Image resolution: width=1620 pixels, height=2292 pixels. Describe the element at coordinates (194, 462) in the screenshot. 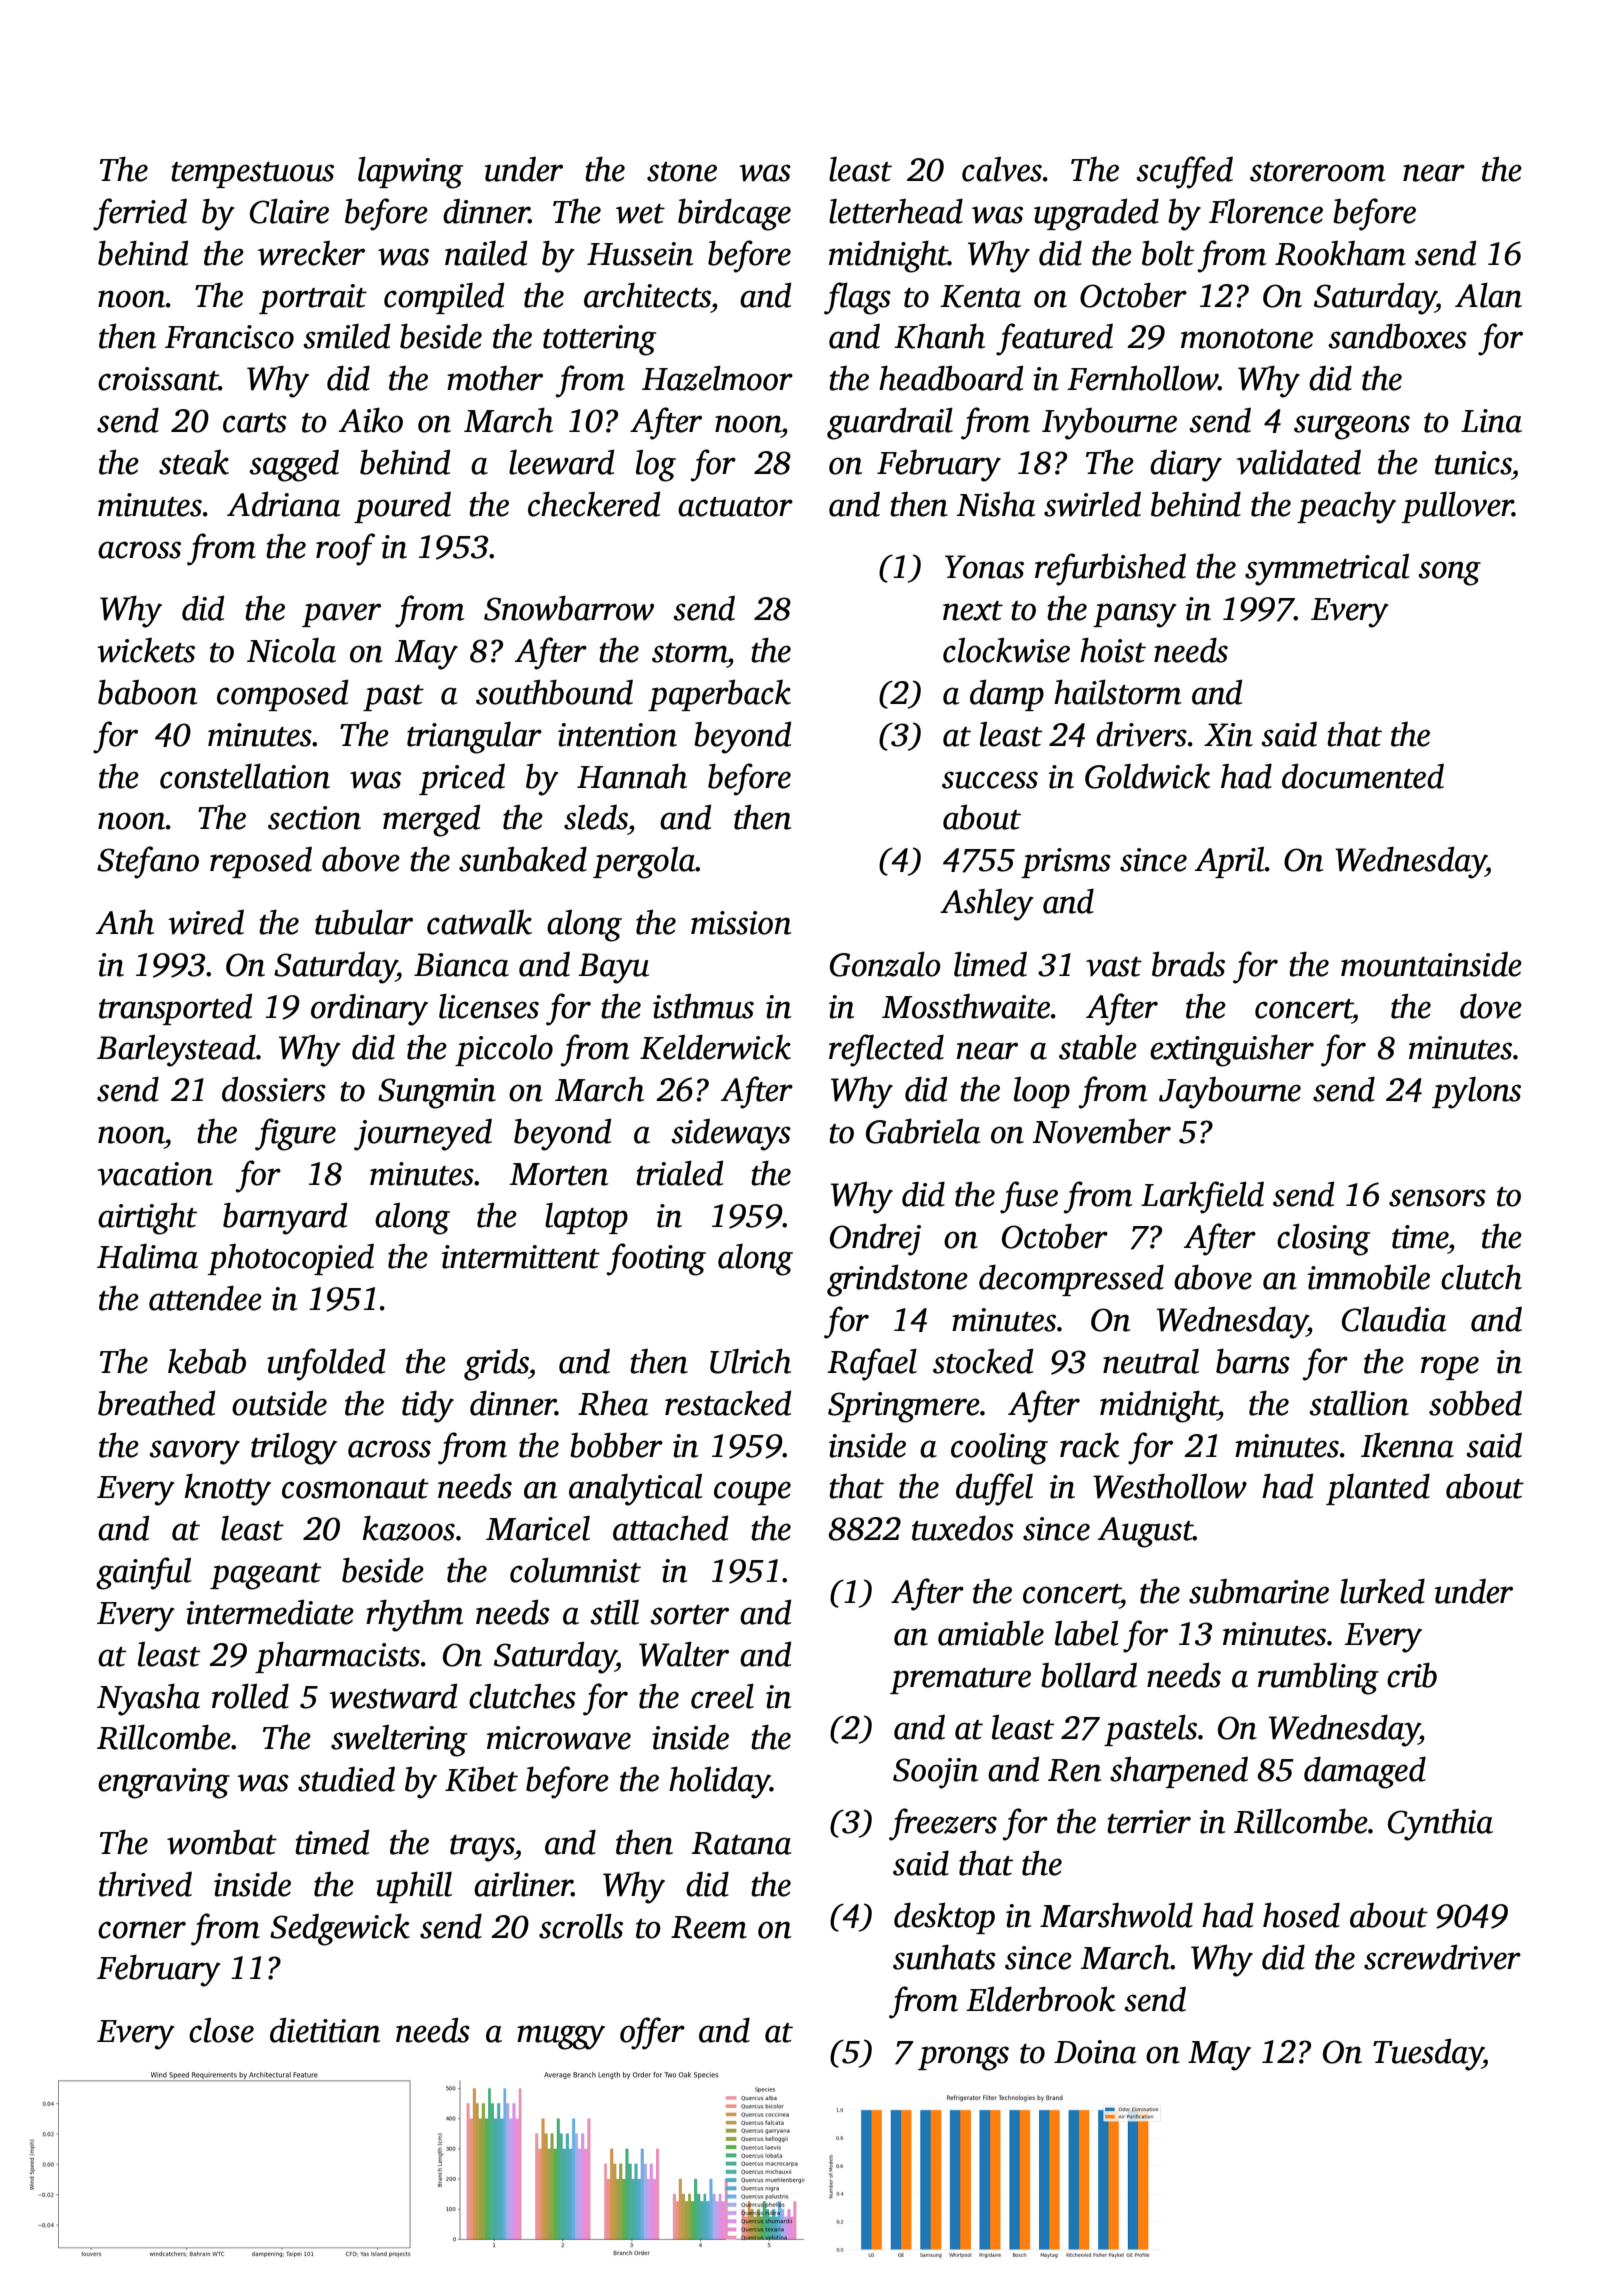

I see `steak` at that location.
